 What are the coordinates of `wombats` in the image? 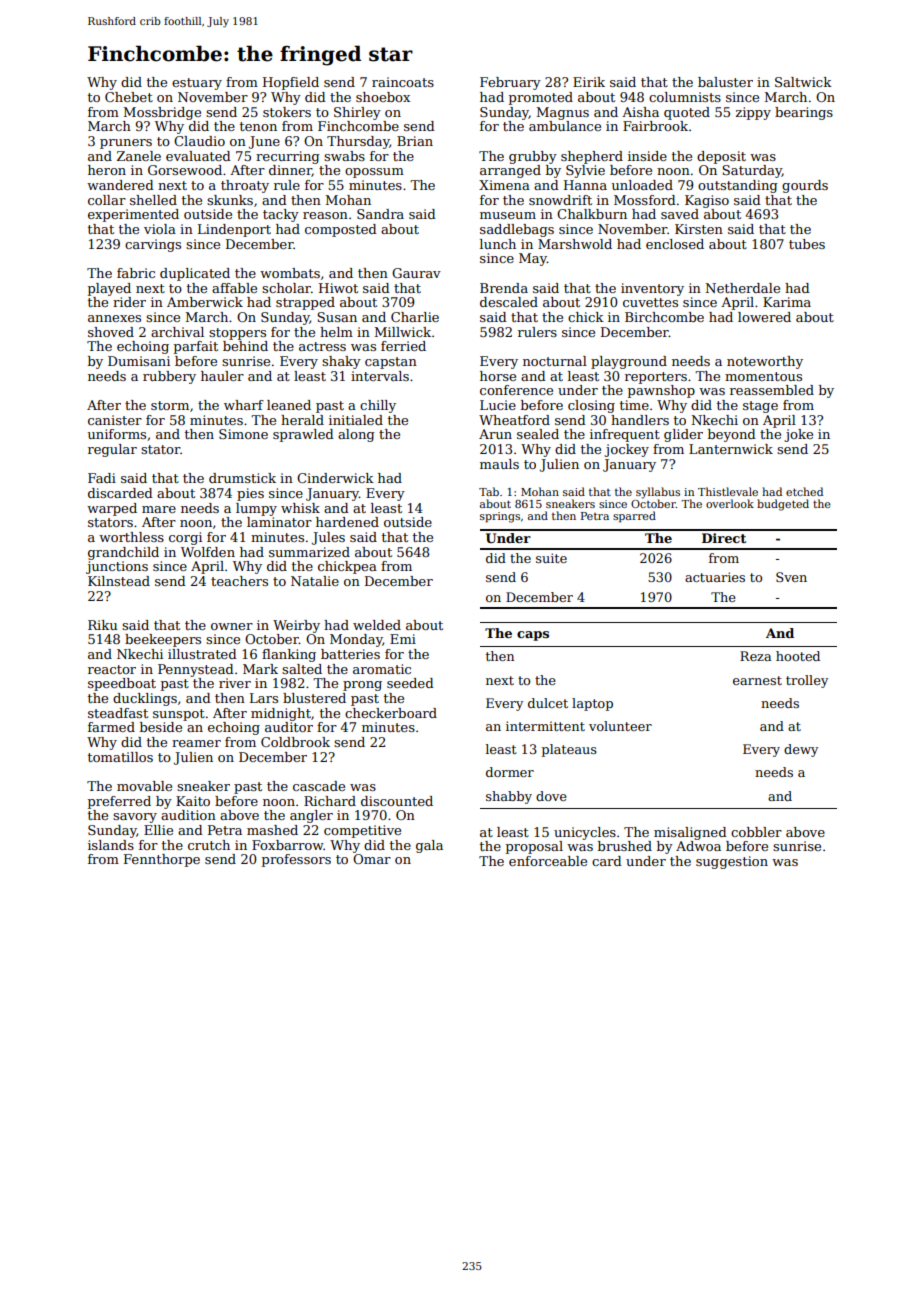 It's located at (290, 273).
